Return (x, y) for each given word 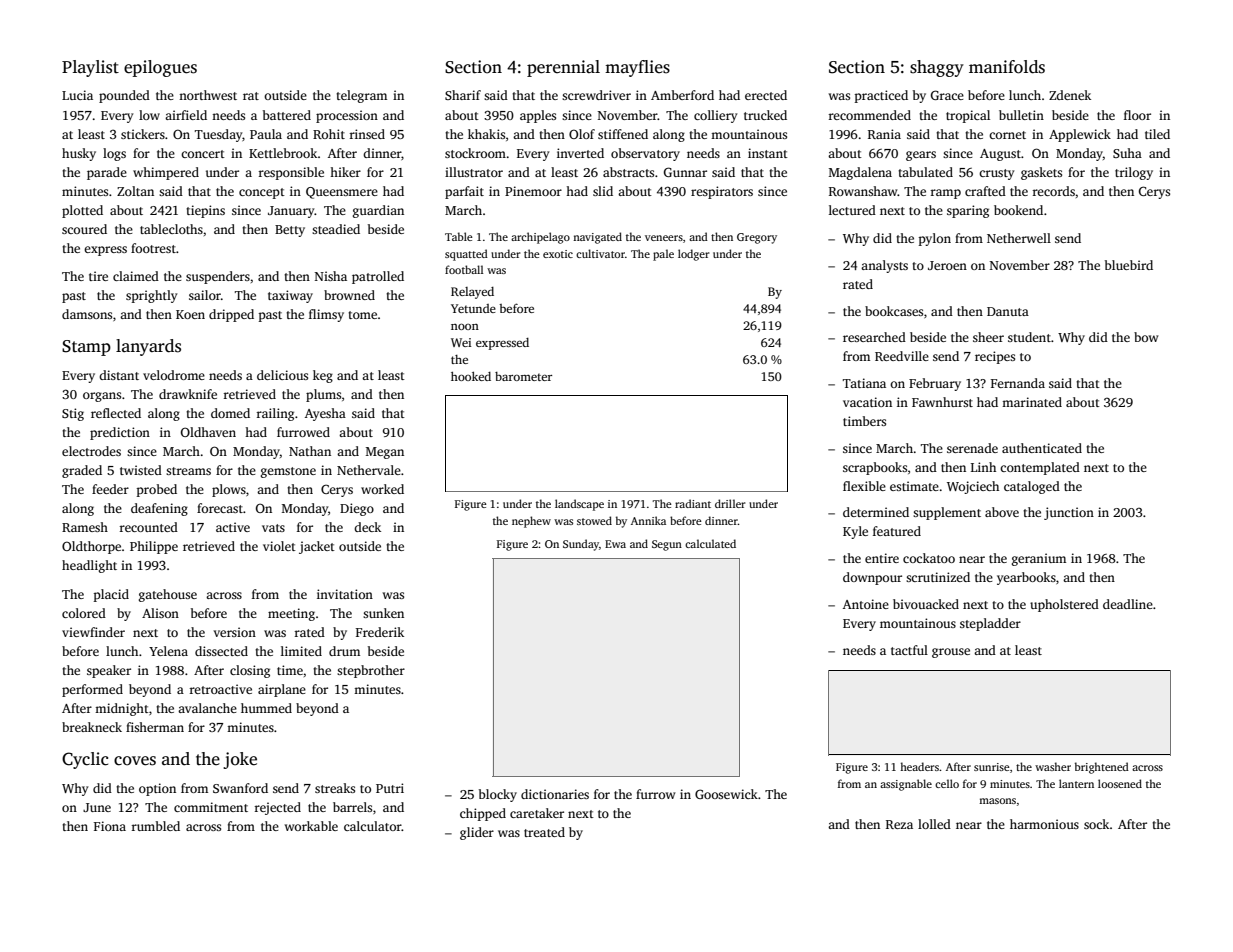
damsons (87, 314)
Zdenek (1070, 95)
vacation (867, 402)
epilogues (160, 68)
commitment (211, 807)
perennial (563, 68)
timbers (864, 421)
